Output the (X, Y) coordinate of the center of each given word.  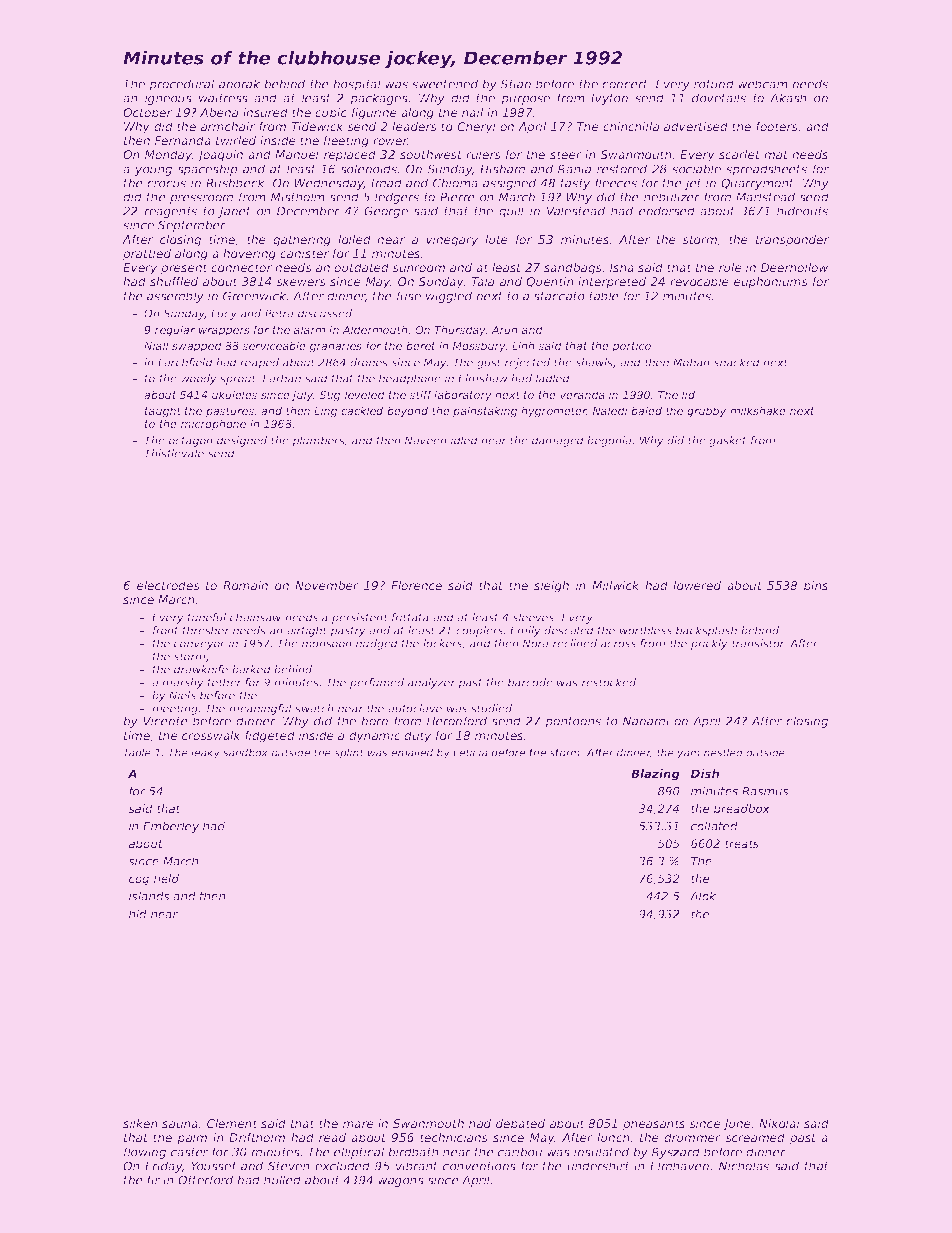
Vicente (165, 721)
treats (742, 843)
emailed (412, 752)
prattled (147, 255)
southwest (431, 154)
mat (776, 154)
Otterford (205, 1180)
